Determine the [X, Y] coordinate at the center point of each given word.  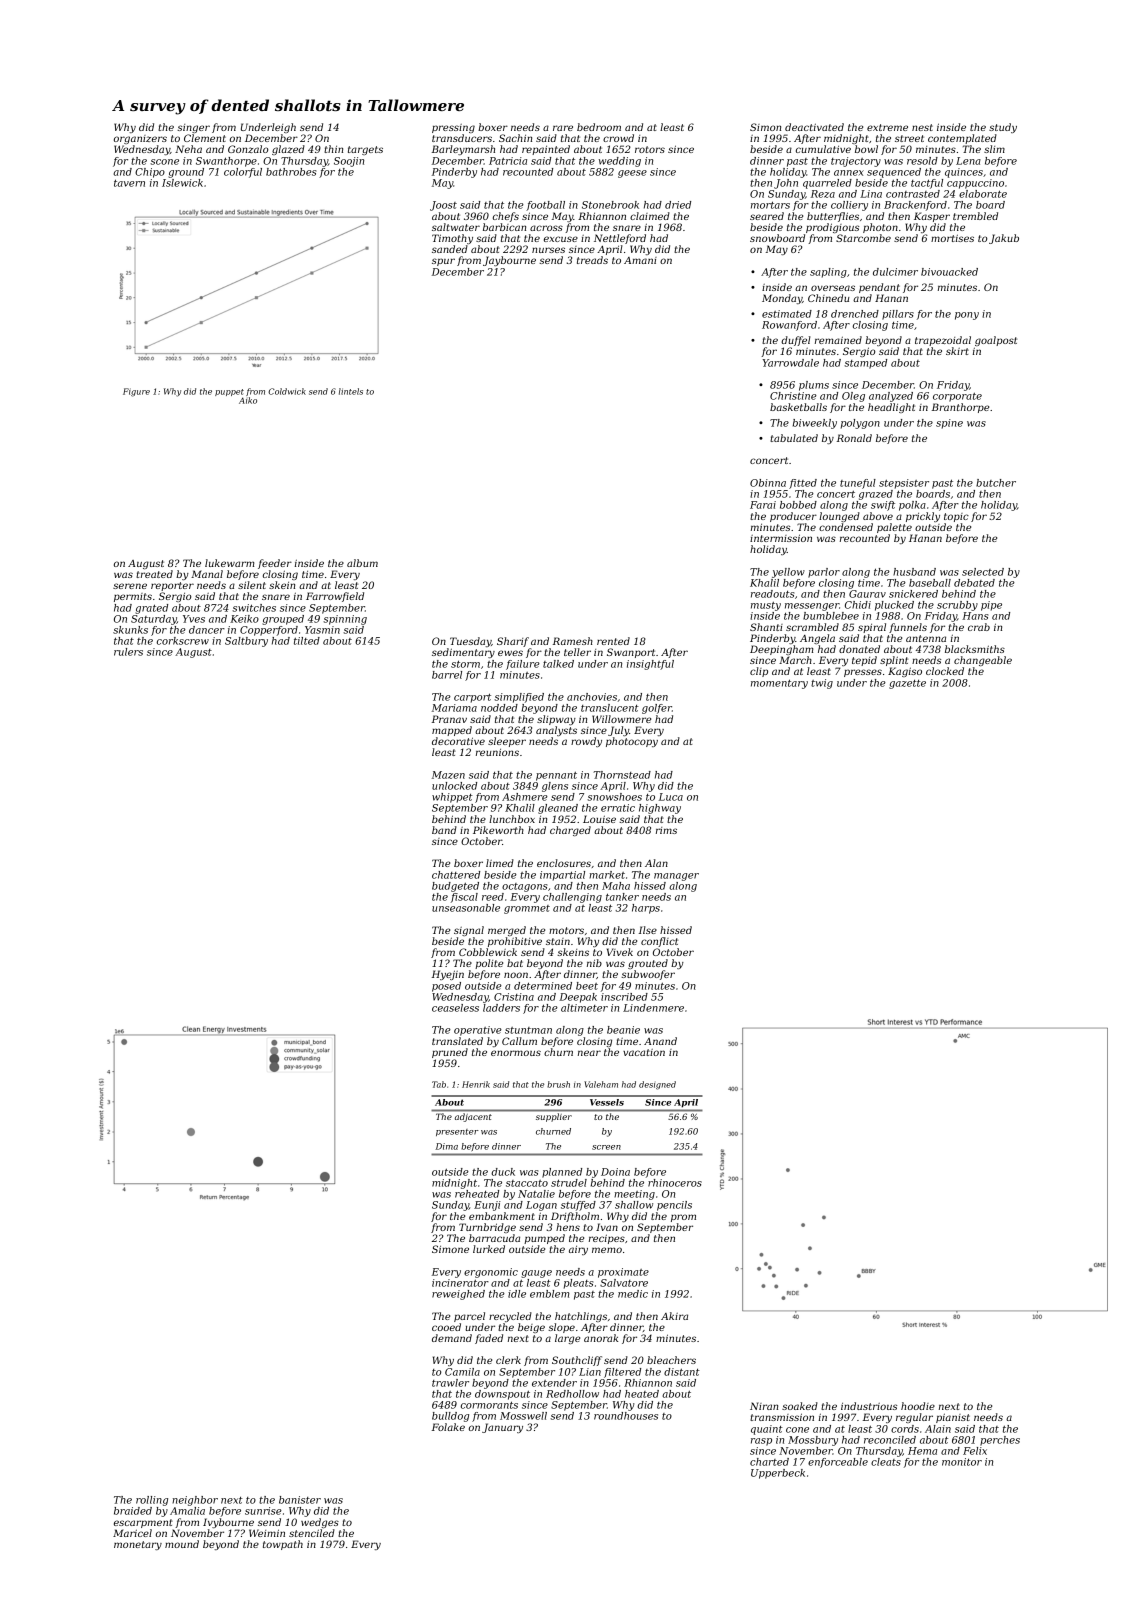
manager [676, 877]
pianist [953, 1418]
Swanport [631, 653]
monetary [138, 1545]
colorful [243, 173]
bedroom [599, 127]
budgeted [455, 887]
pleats [578, 1284]
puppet [229, 392]
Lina [871, 194]
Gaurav [867, 594]
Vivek [620, 952]
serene [130, 586]
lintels [351, 391]
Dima [446, 1146]
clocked [945, 671]
